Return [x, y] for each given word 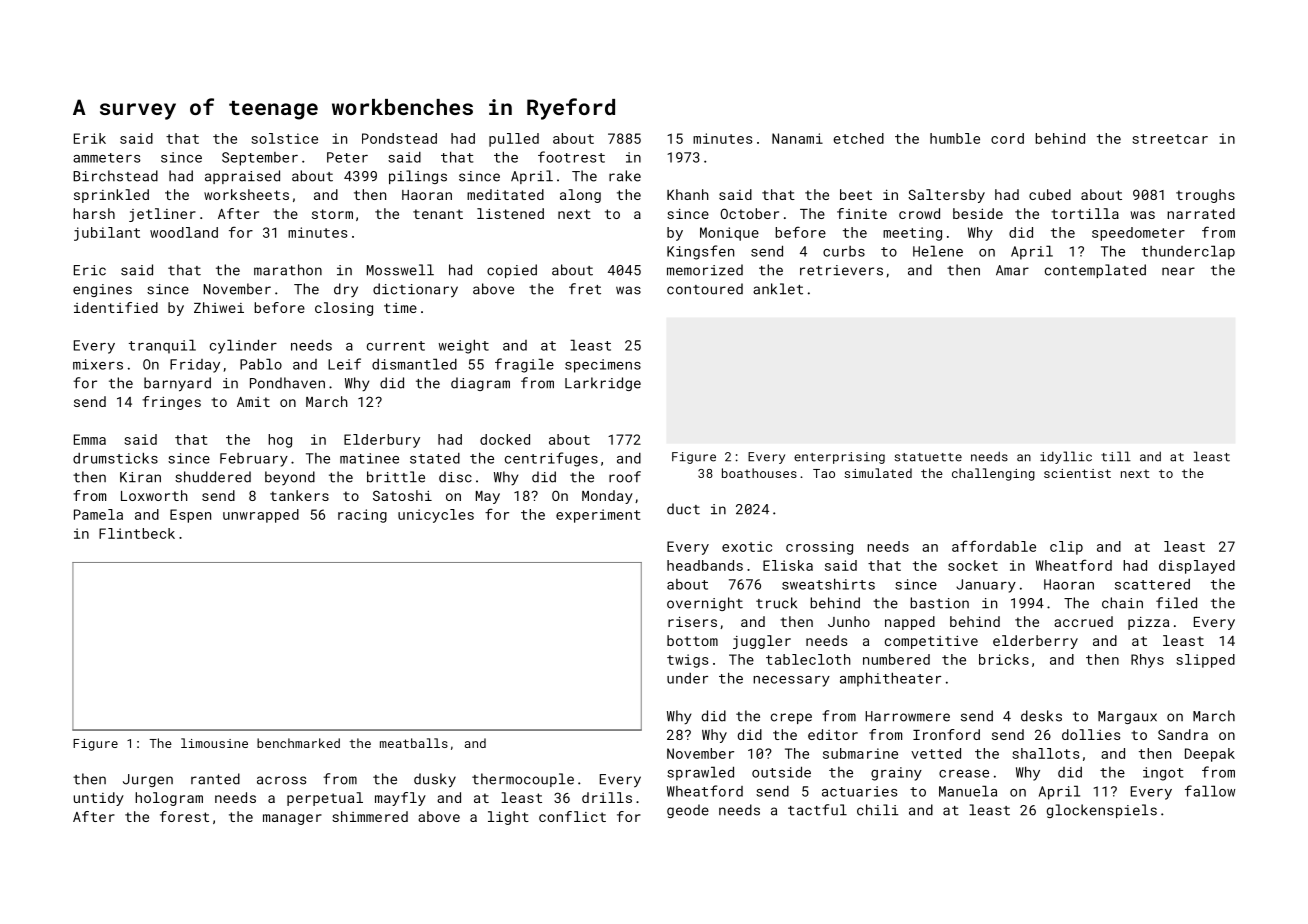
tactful [817, 810]
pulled [514, 140]
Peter [347, 157]
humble [955, 138]
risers [692, 621]
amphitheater [890, 679]
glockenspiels [1102, 811]
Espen [190, 516]
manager [292, 819]
